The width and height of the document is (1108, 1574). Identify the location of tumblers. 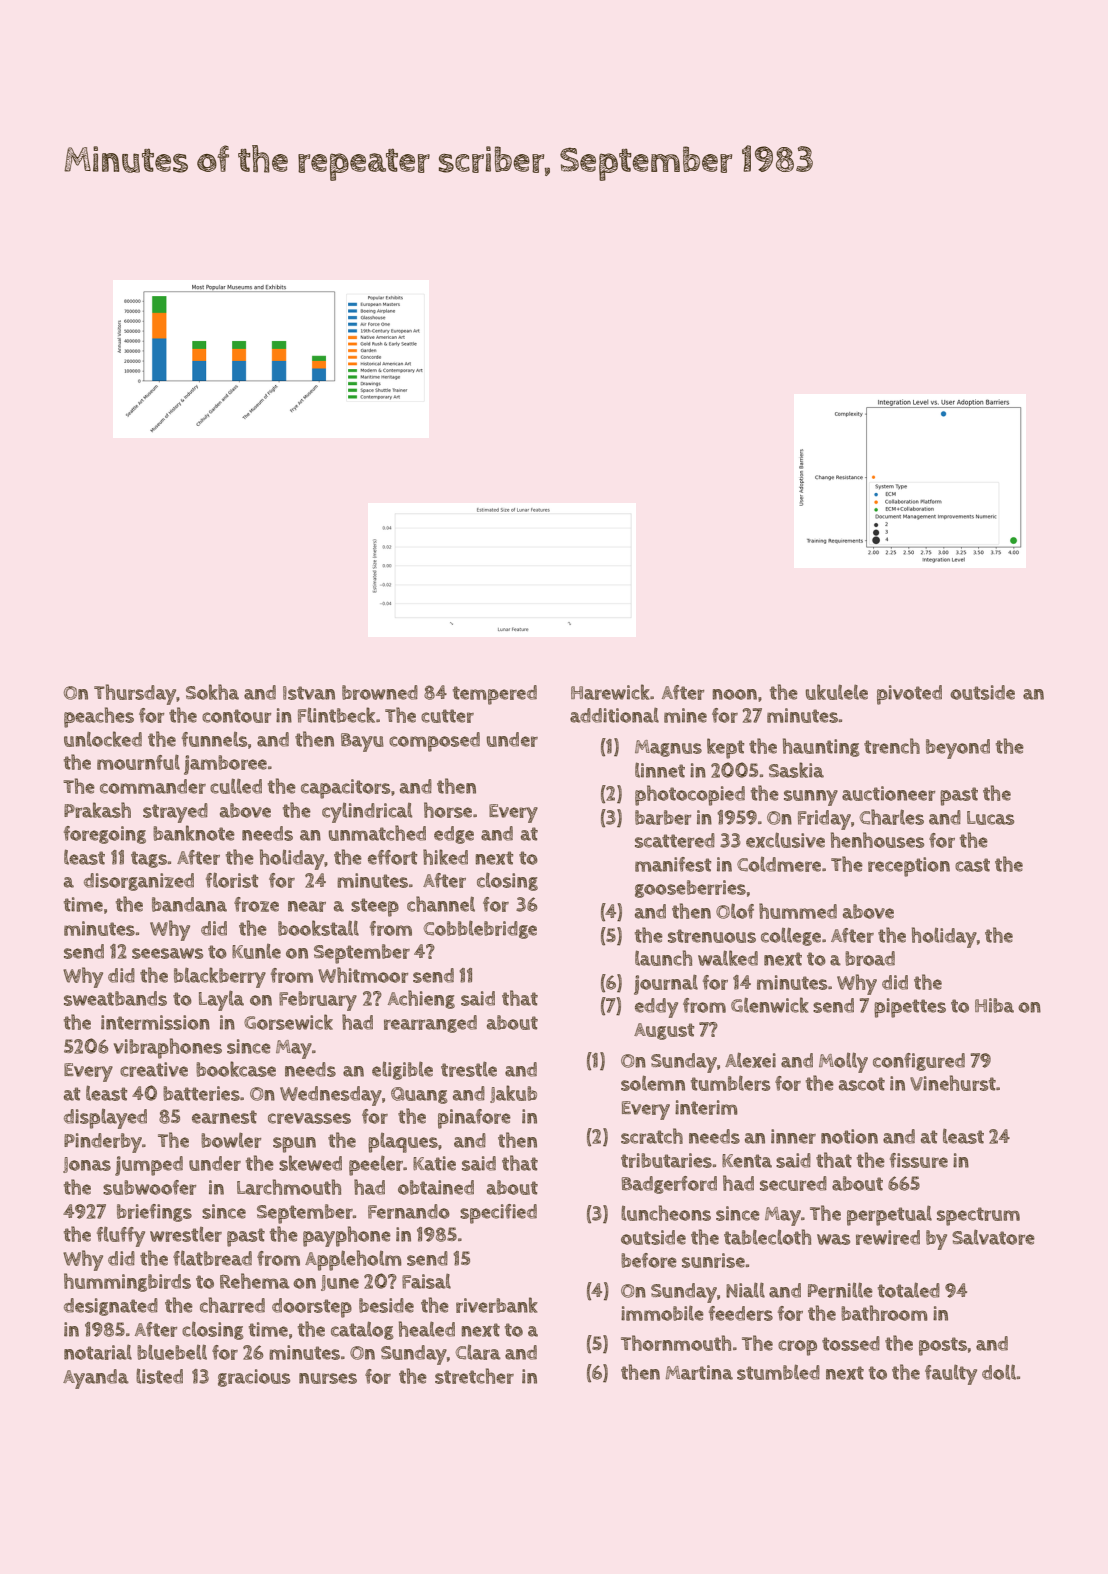
(730, 1083).
